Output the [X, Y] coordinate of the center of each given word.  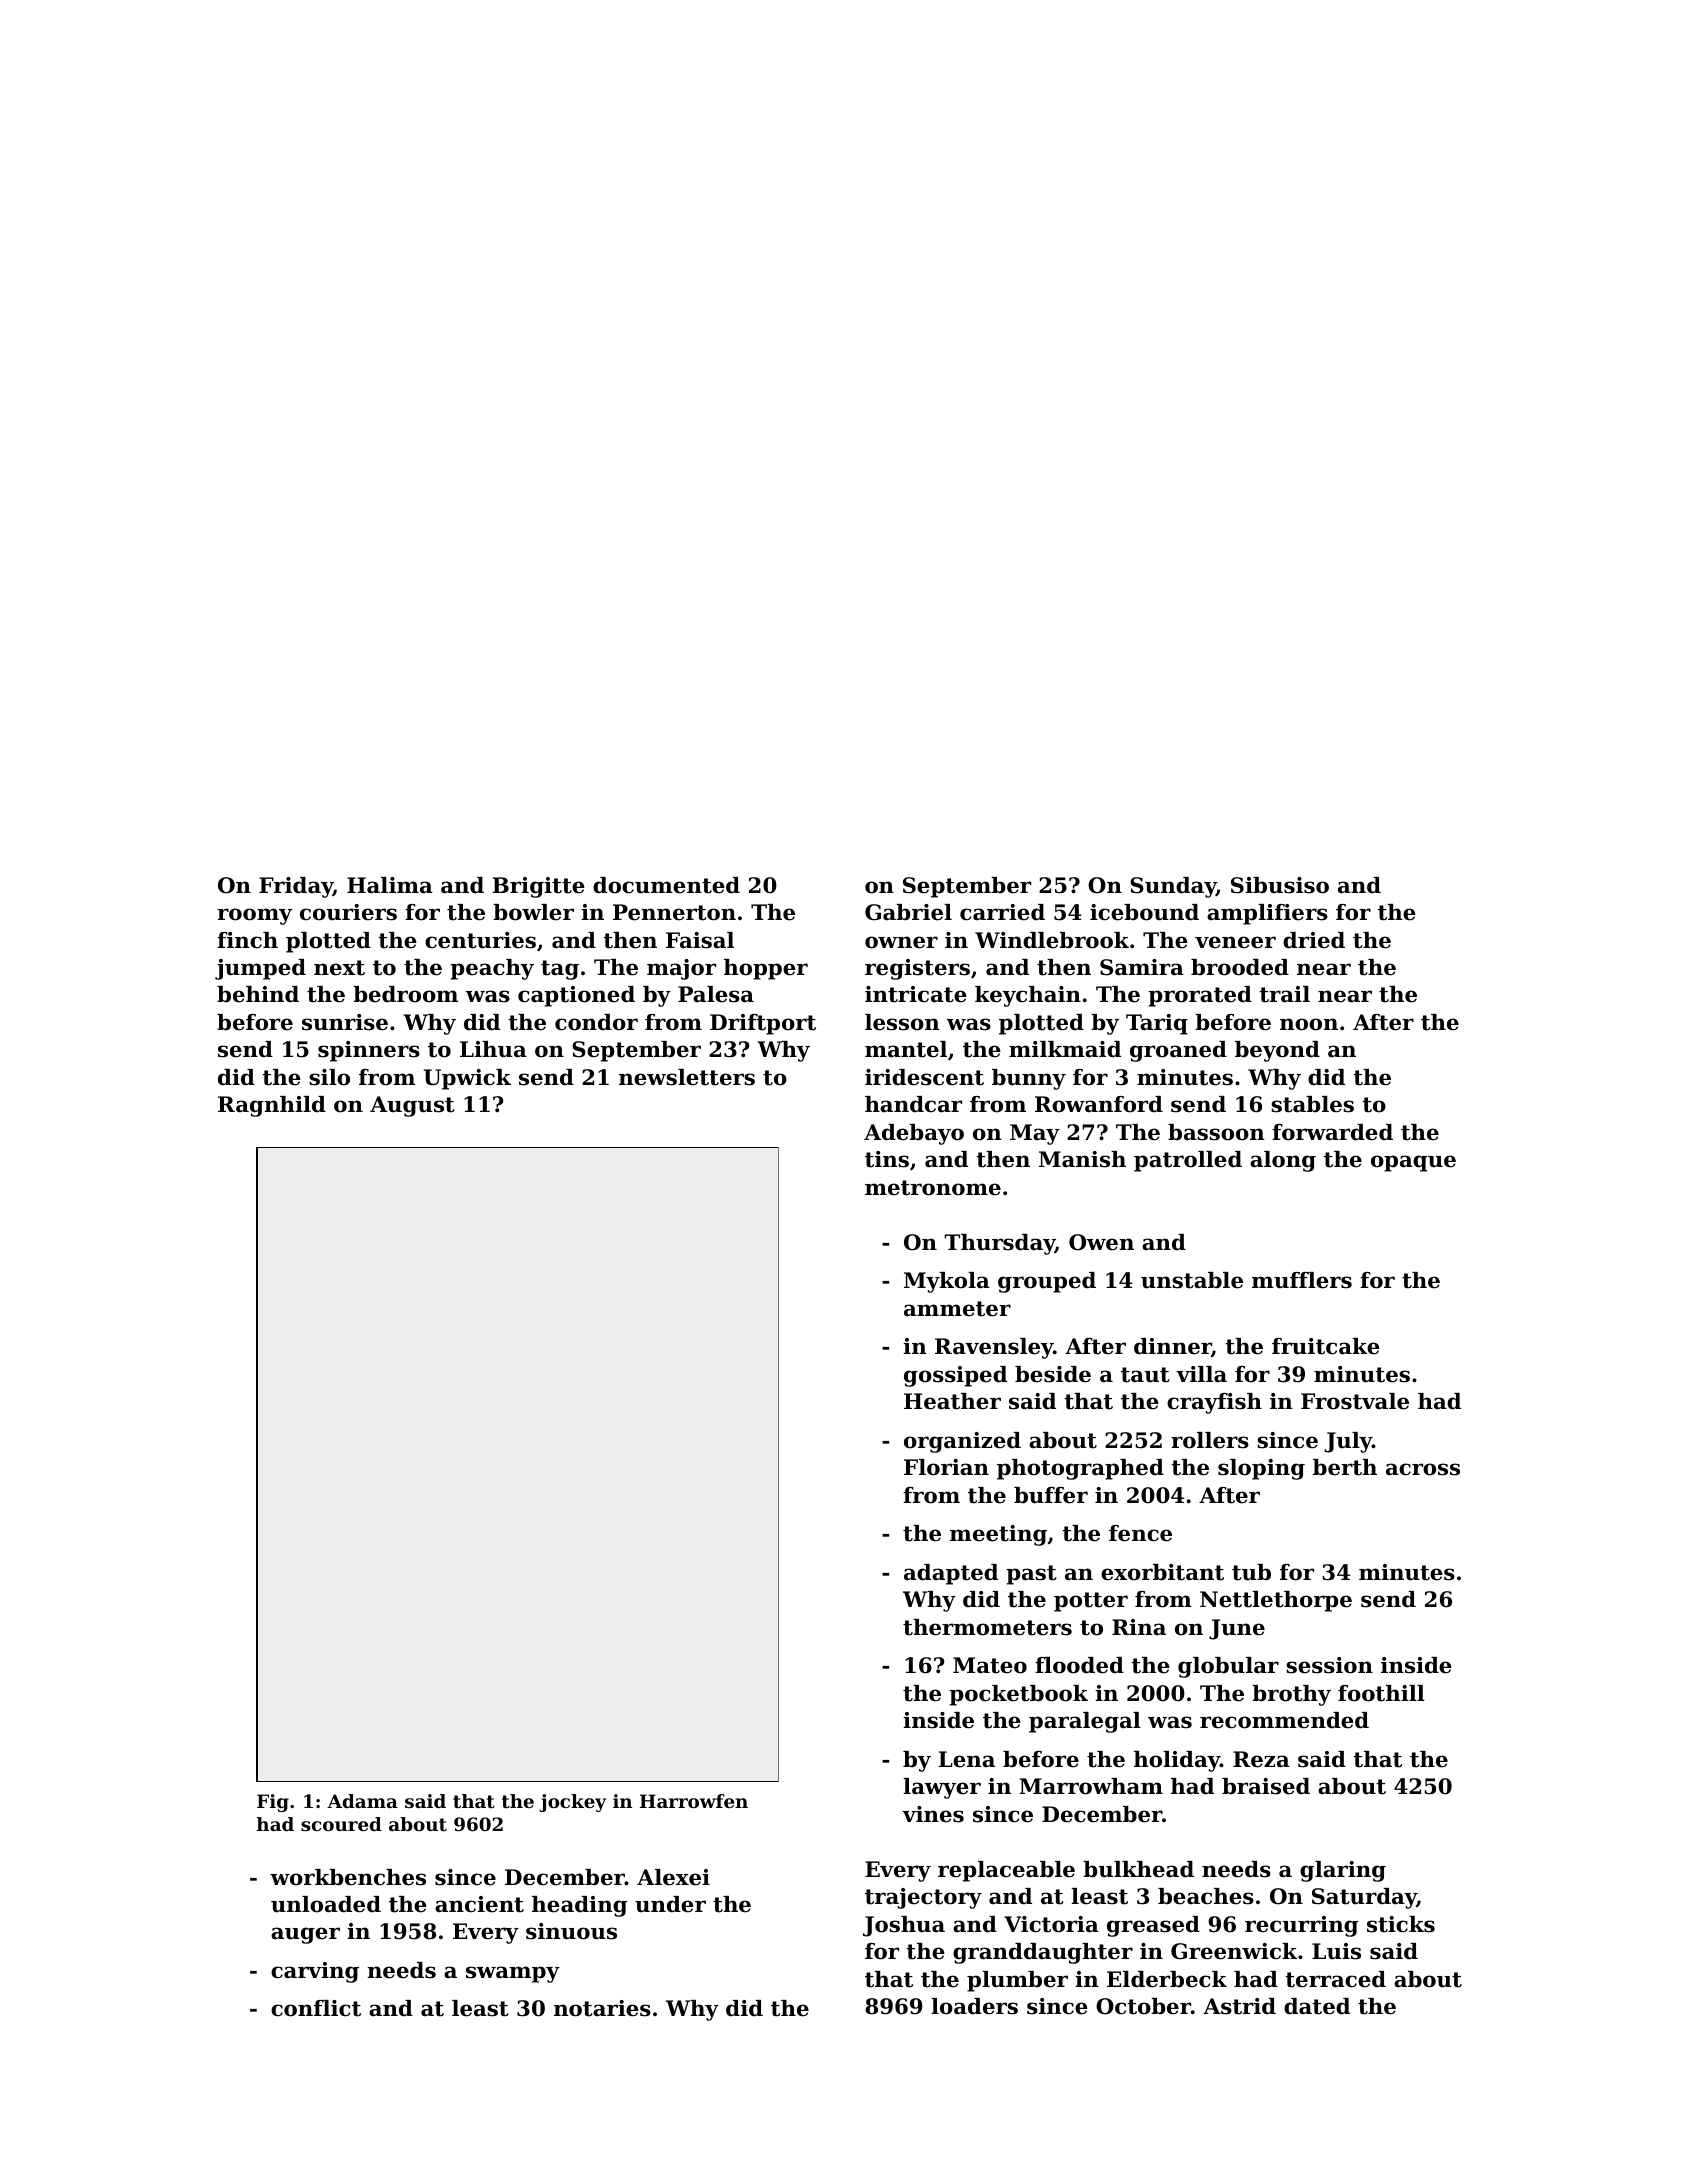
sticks [1401, 1924]
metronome [933, 1188]
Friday [296, 887]
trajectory [923, 1898]
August [412, 1106]
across [1423, 1469]
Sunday [1173, 887]
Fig [273, 1803]
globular [1228, 1667]
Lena [966, 1759]
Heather [952, 1401]
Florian [946, 1467]
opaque [1413, 1163]
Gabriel [908, 912]
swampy [513, 1974]
